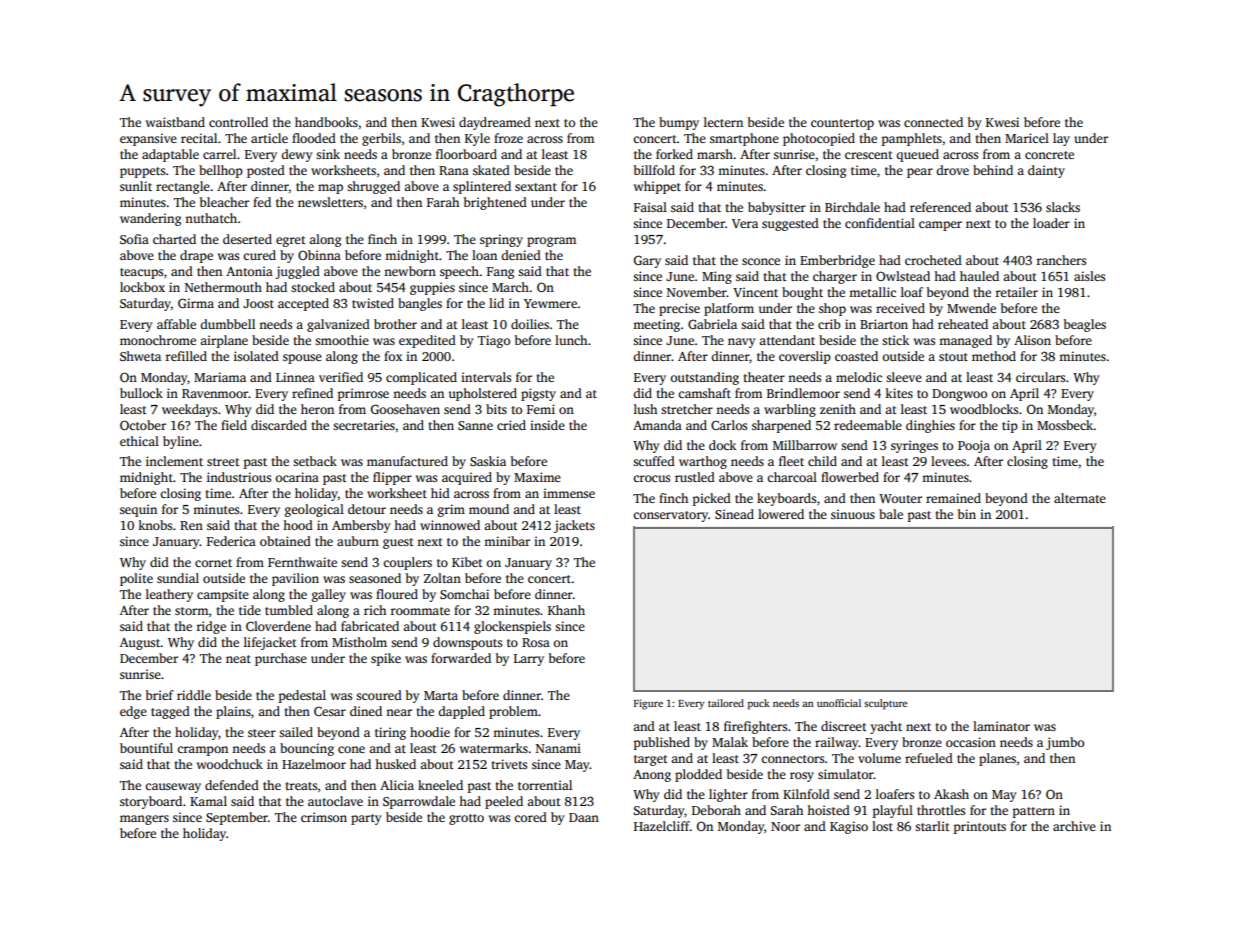 Image resolution: width=1233 pixels, height=952 pixels. Describe the element at coordinates (849, 827) in the document. I see `Kagiso` at that location.
